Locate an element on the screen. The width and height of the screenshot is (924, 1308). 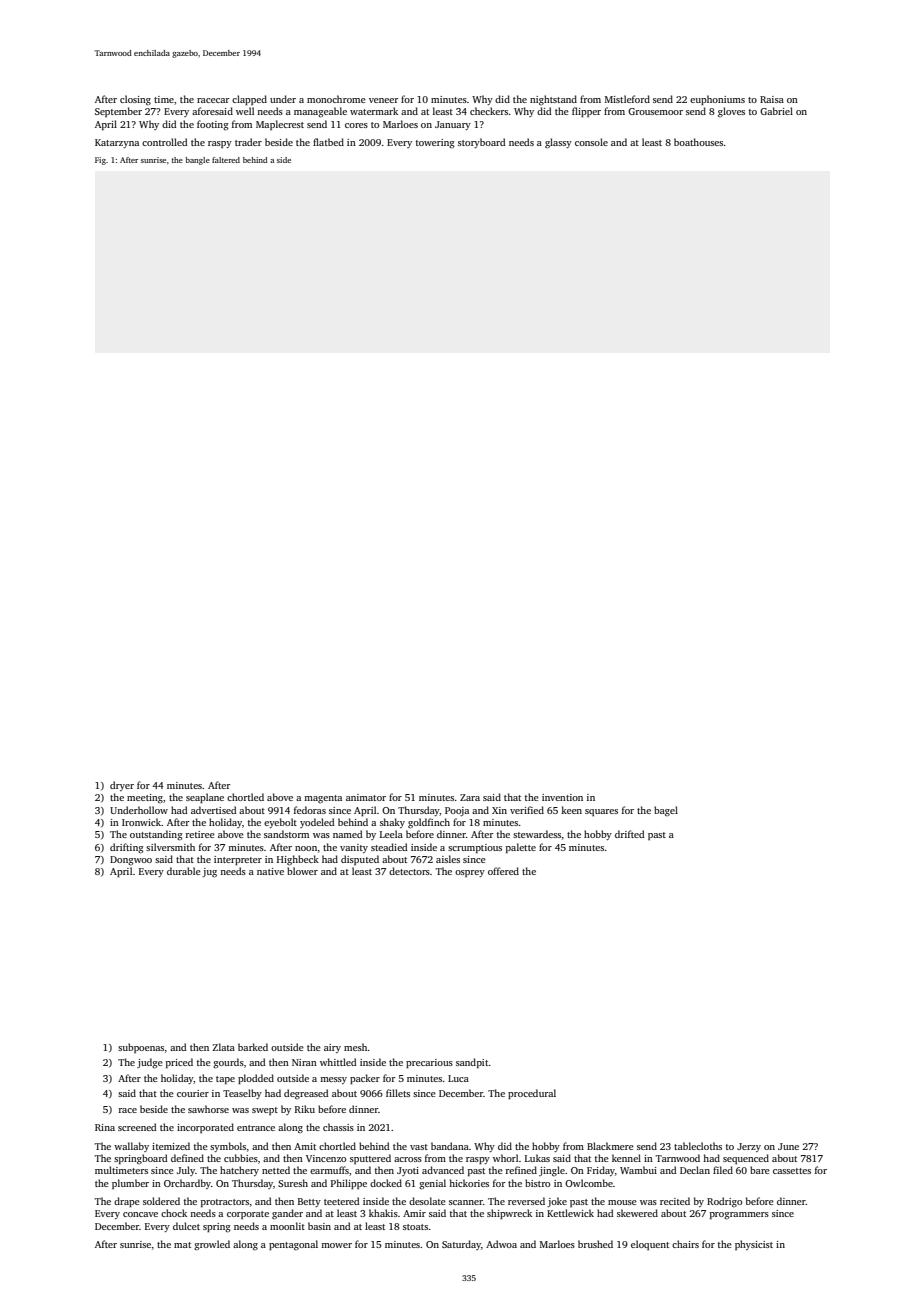
bandana is located at coordinates (450, 1146).
